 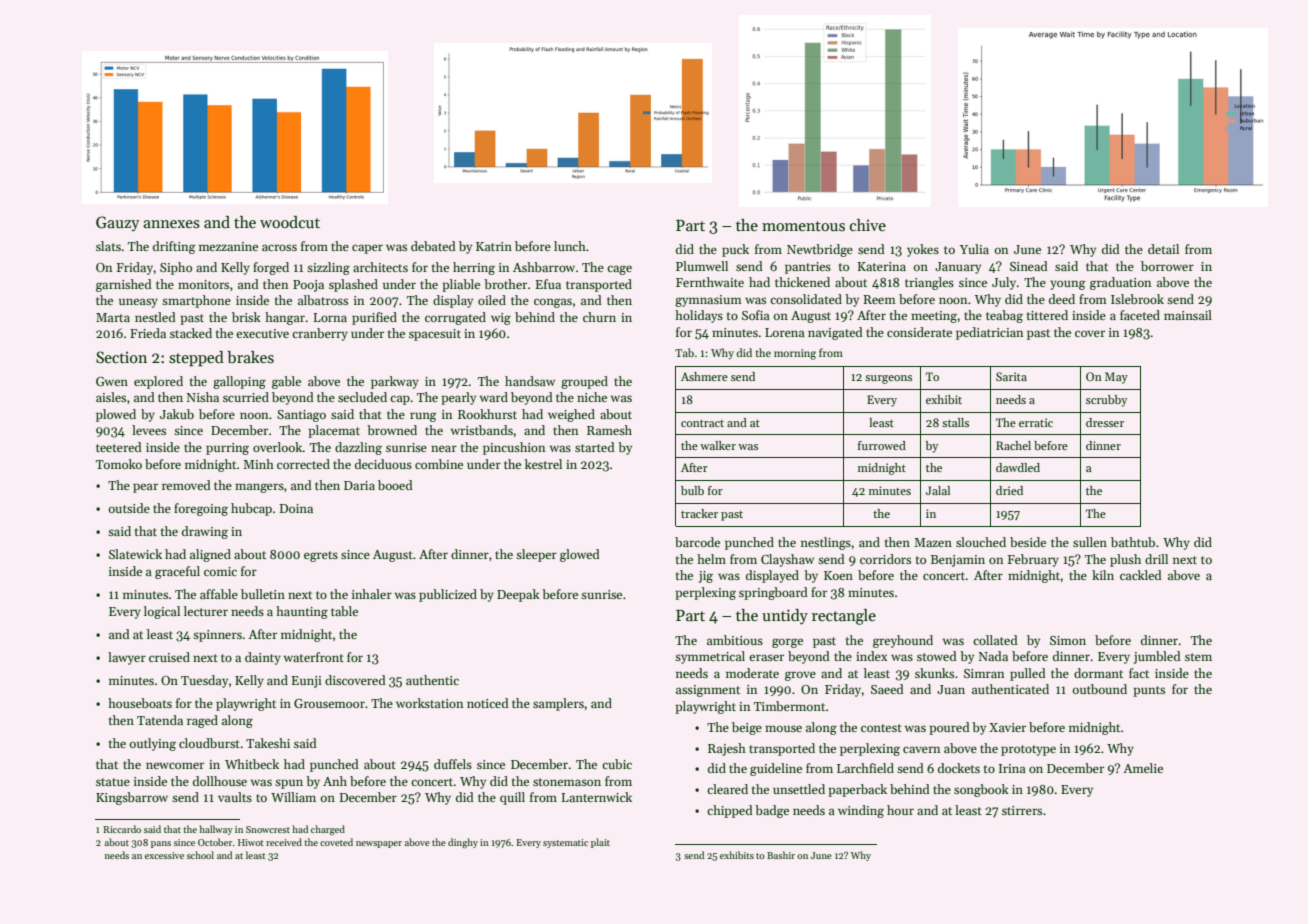 What do you see at coordinates (1149, 691) in the screenshot?
I see `punts` at bounding box center [1149, 691].
